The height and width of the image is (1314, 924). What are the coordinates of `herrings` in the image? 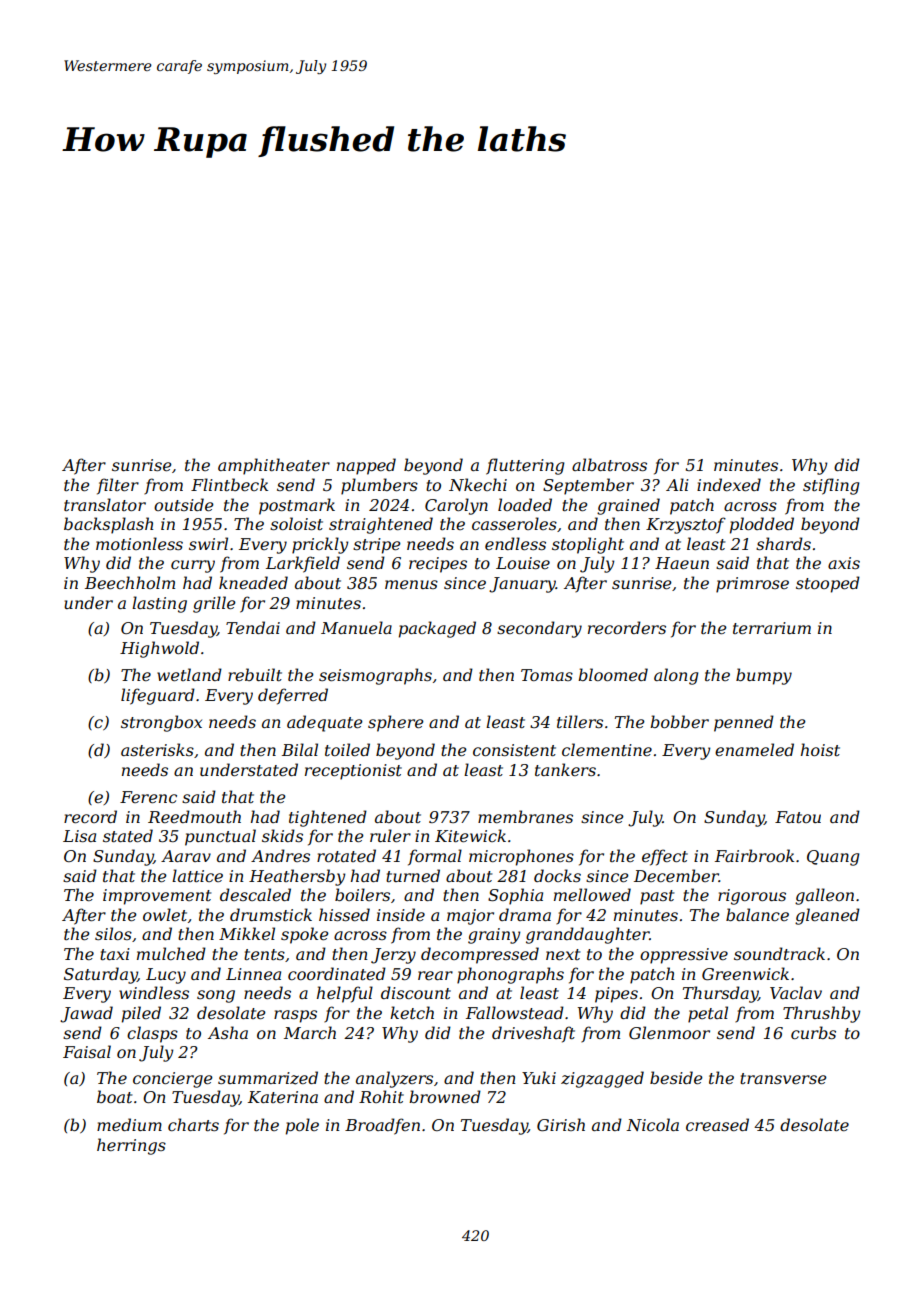 It's located at (131, 1146).
